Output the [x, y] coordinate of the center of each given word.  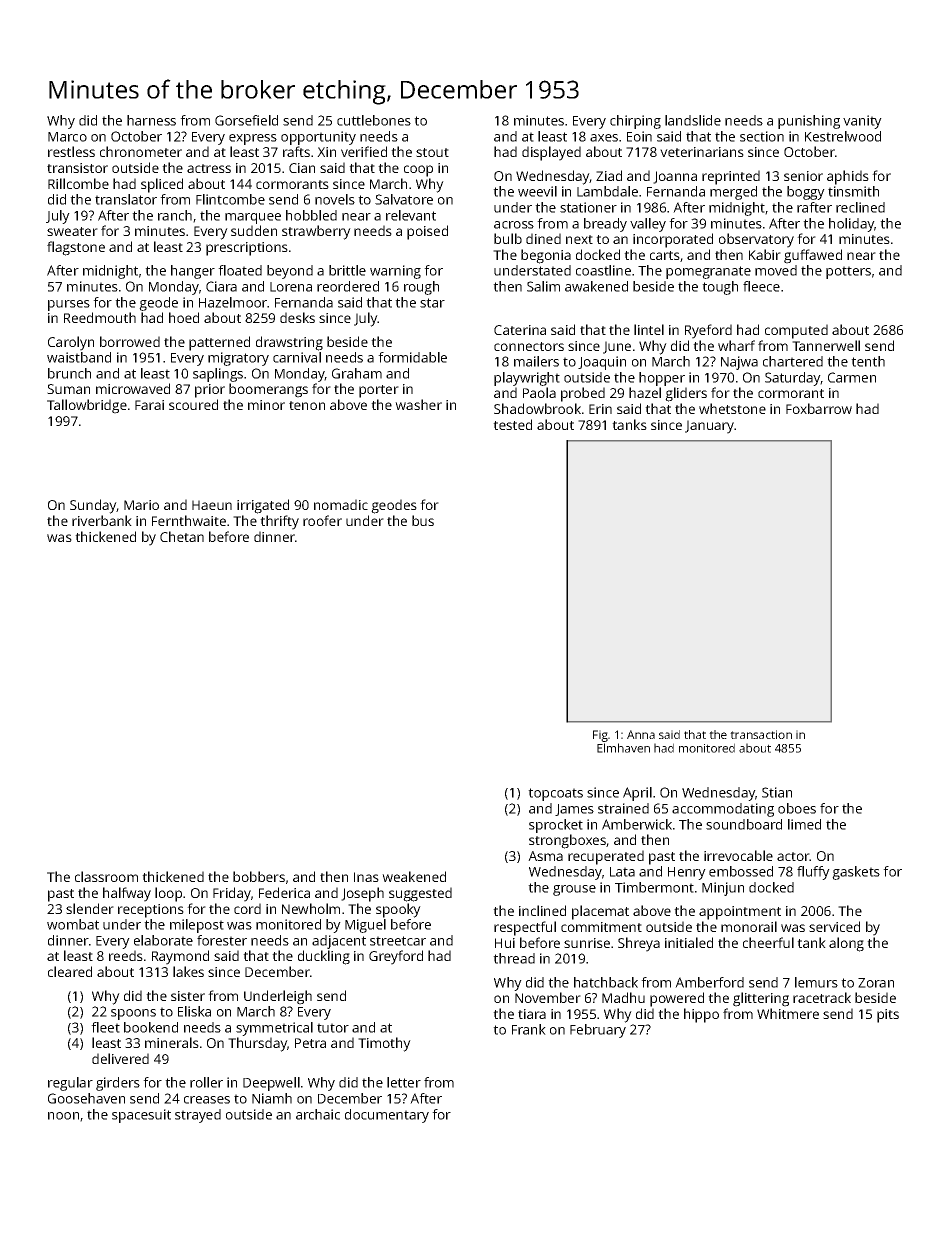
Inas [366, 877]
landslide [693, 120]
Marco [67, 137]
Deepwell [271, 1084]
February [598, 1031]
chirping [635, 122]
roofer [322, 520]
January [709, 427]
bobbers [259, 876]
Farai [149, 405]
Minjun [723, 889]
